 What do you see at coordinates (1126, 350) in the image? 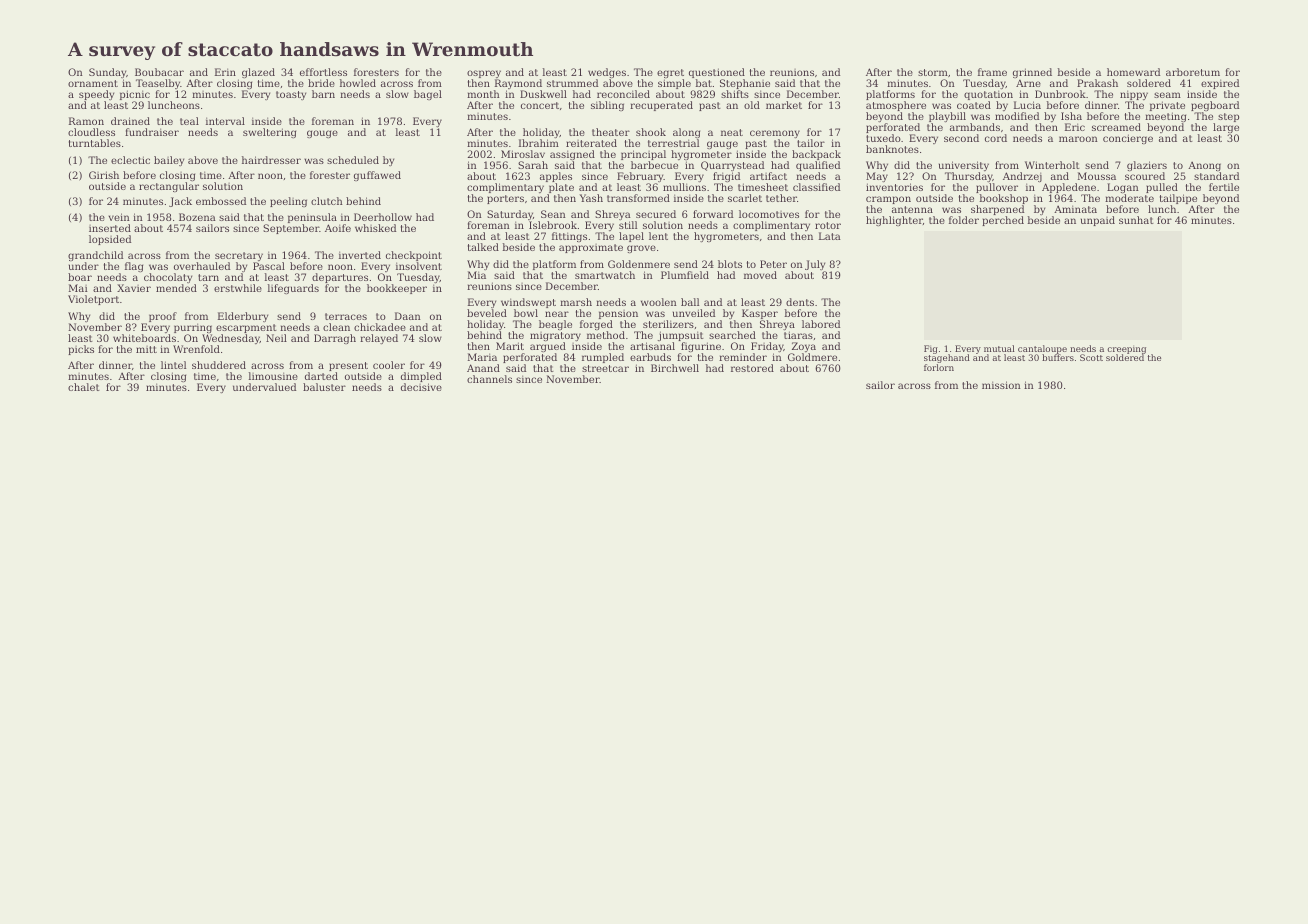
I see `creeping` at bounding box center [1126, 350].
